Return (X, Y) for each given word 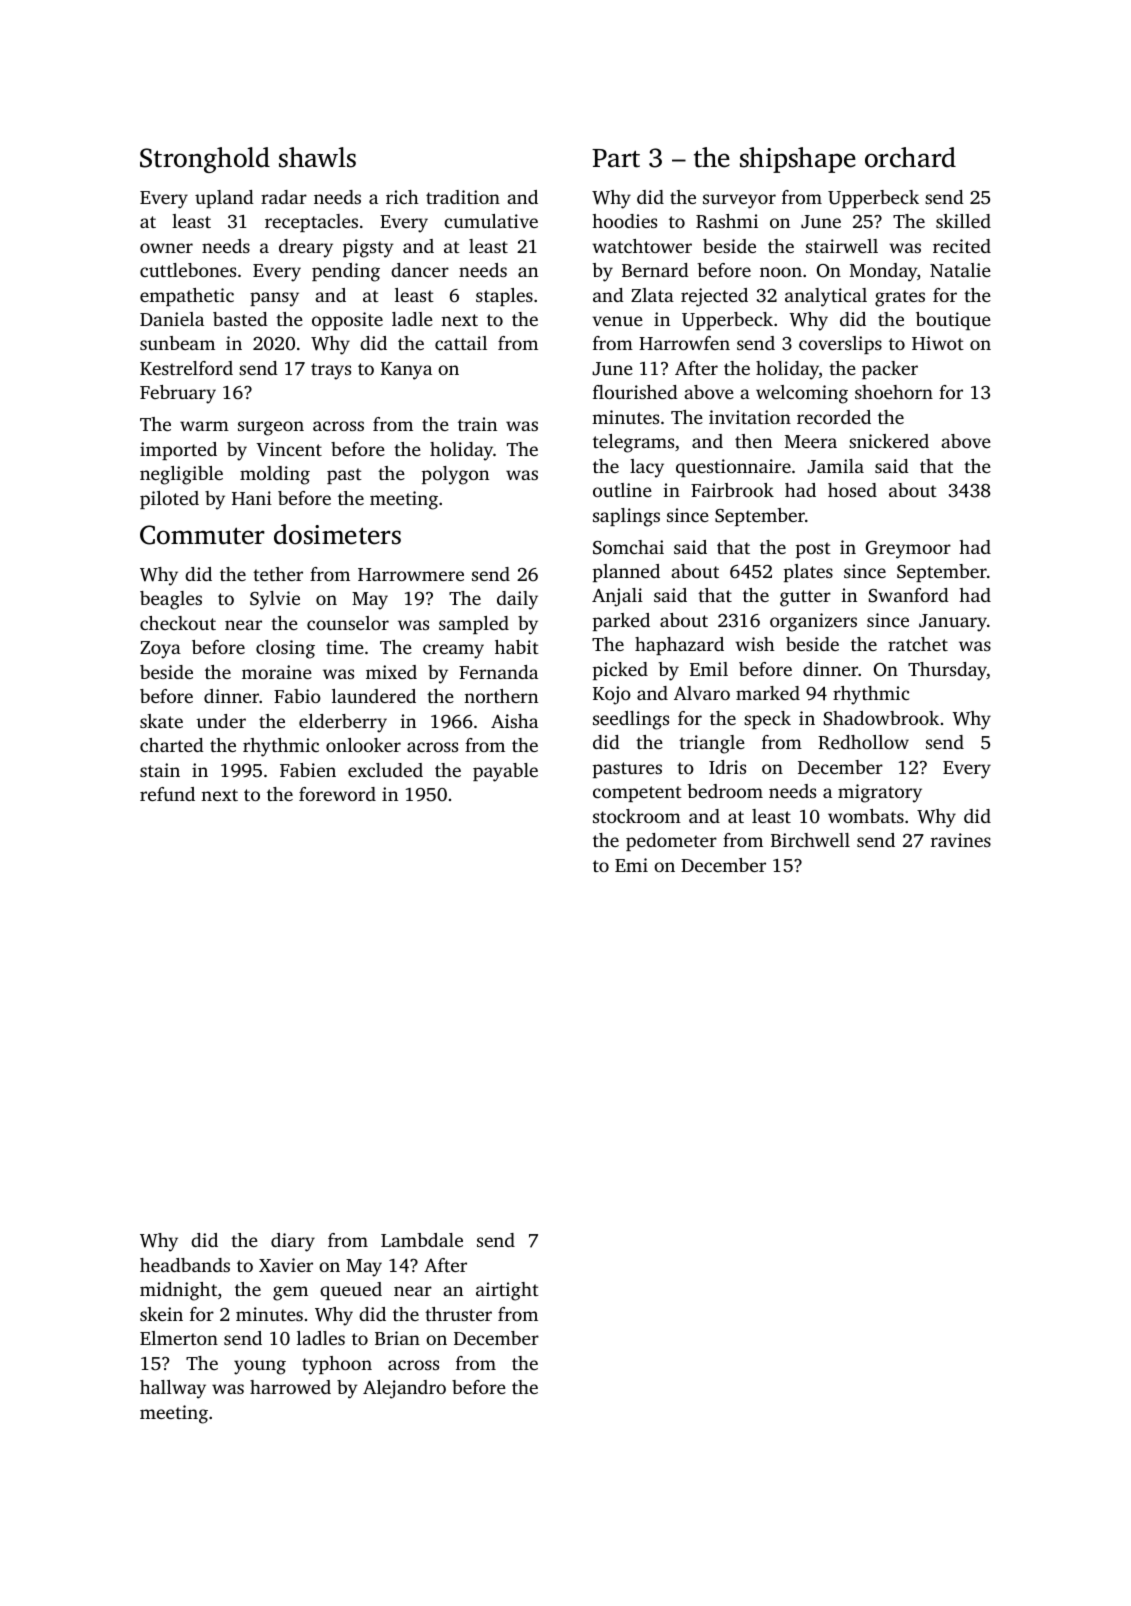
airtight (507, 1291)
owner (166, 248)
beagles (171, 600)
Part (616, 158)
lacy (647, 468)
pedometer (671, 842)
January (953, 623)
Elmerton (179, 1338)
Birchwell (810, 840)
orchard (910, 157)
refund (167, 794)
